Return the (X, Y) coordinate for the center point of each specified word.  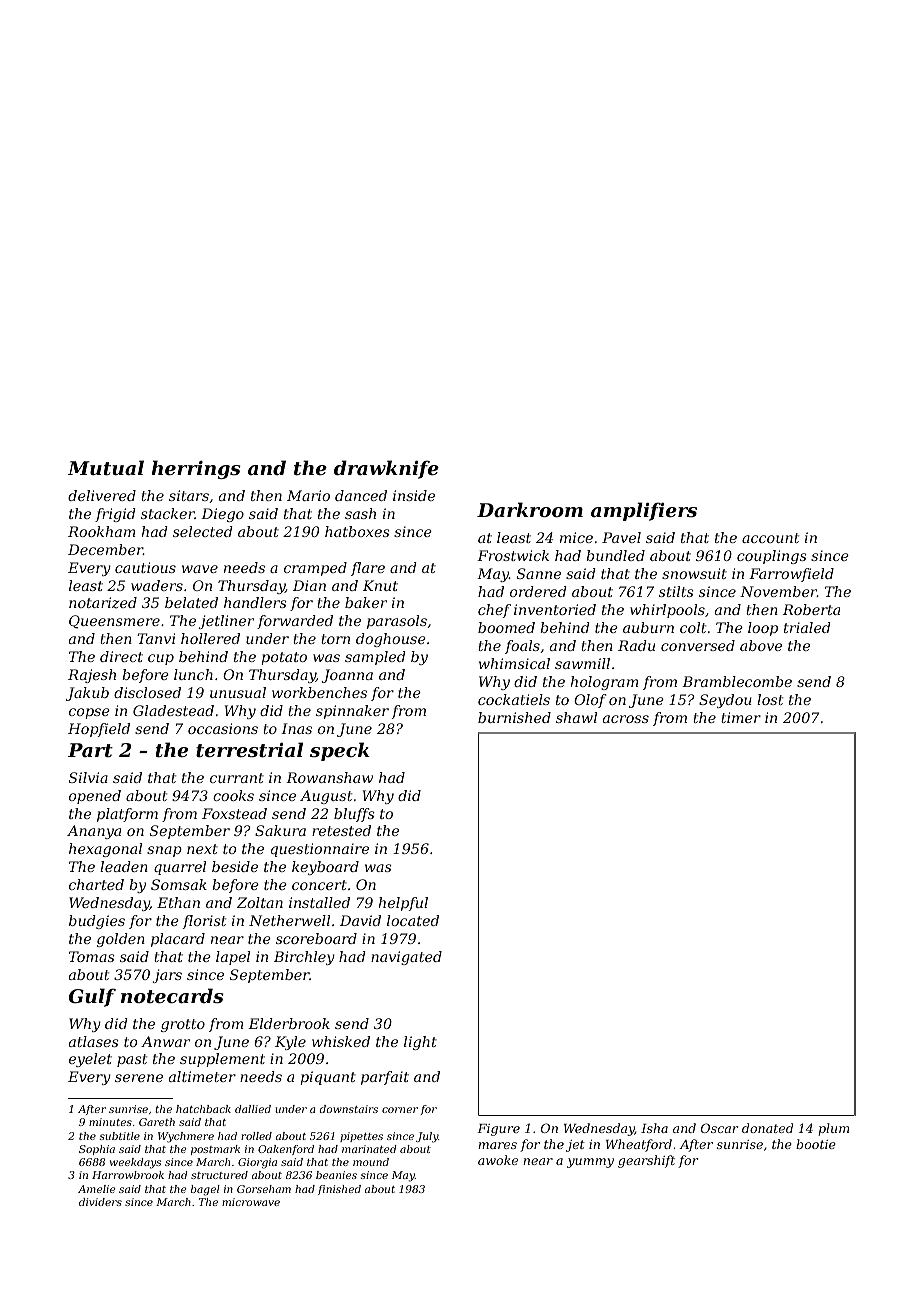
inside (414, 495)
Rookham (101, 531)
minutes (110, 1122)
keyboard (325, 868)
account (770, 538)
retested (341, 830)
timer (741, 717)
